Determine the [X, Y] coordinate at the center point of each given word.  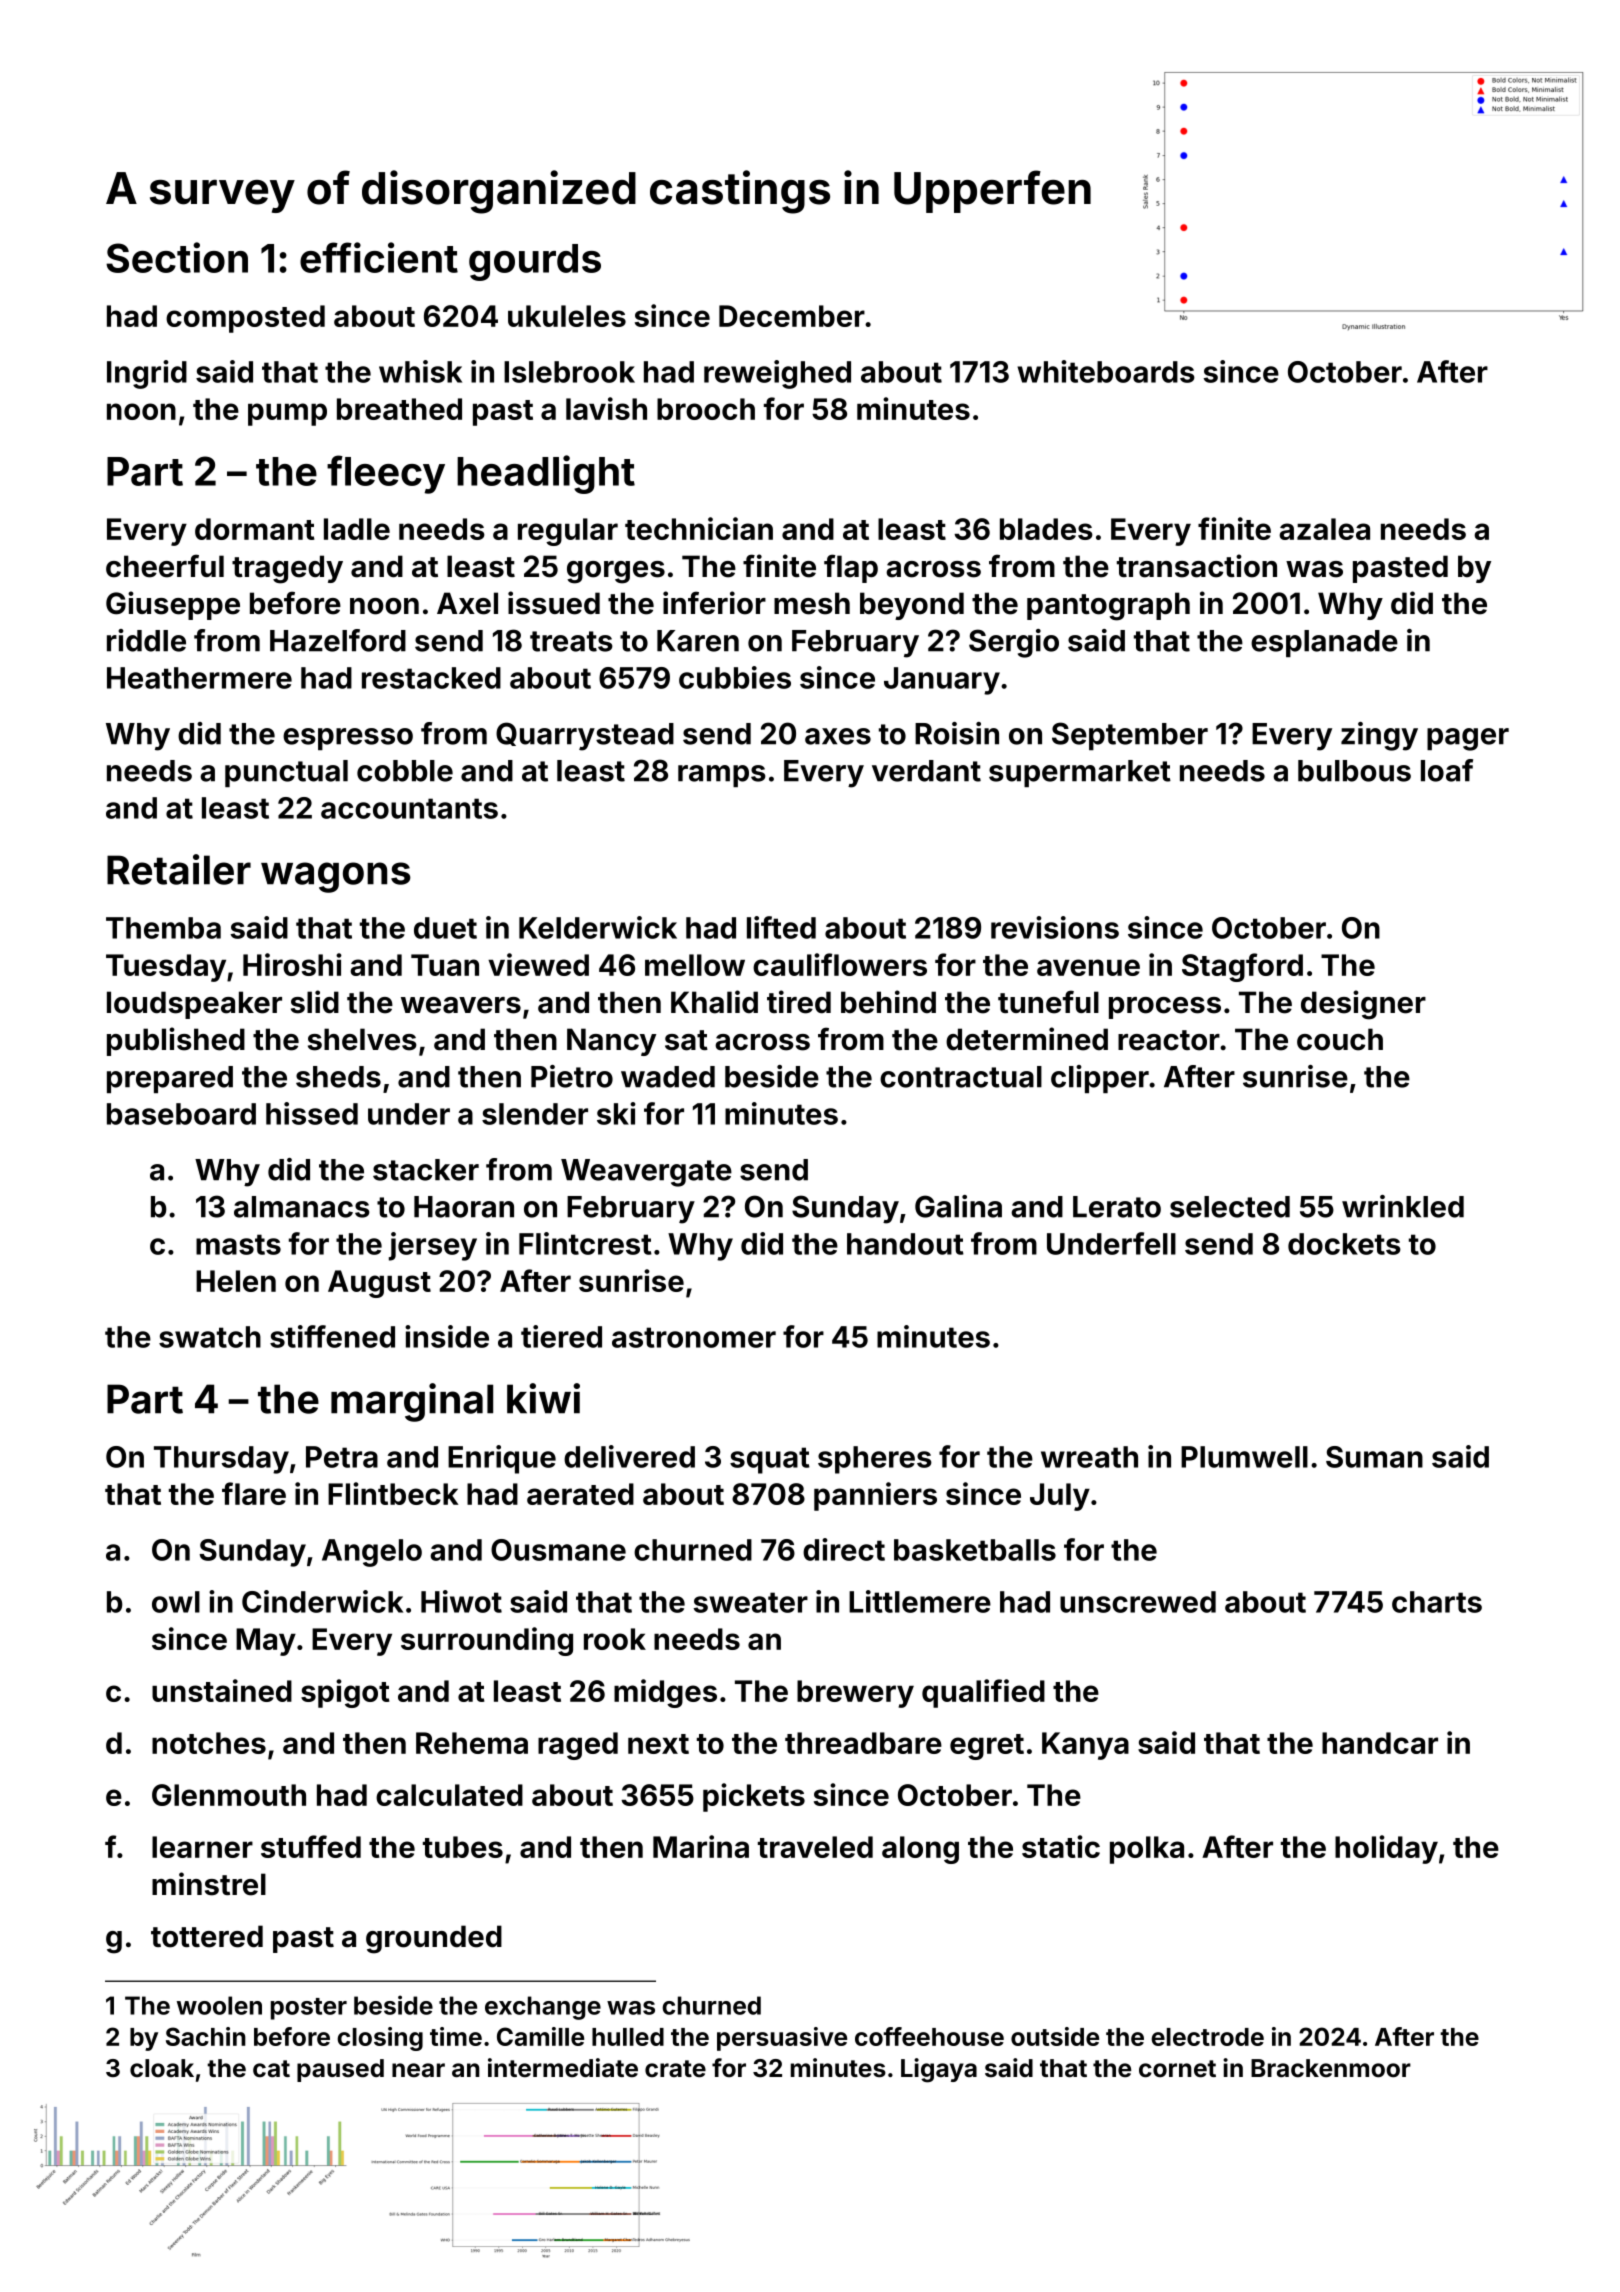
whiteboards [1106, 371]
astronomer [694, 1337]
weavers [461, 1005]
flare [254, 1493]
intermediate [563, 2068]
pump [287, 414]
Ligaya [939, 2070]
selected [1230, 1207]
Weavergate [646, 1173]
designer [1363, 1005]
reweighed [777, 374]
